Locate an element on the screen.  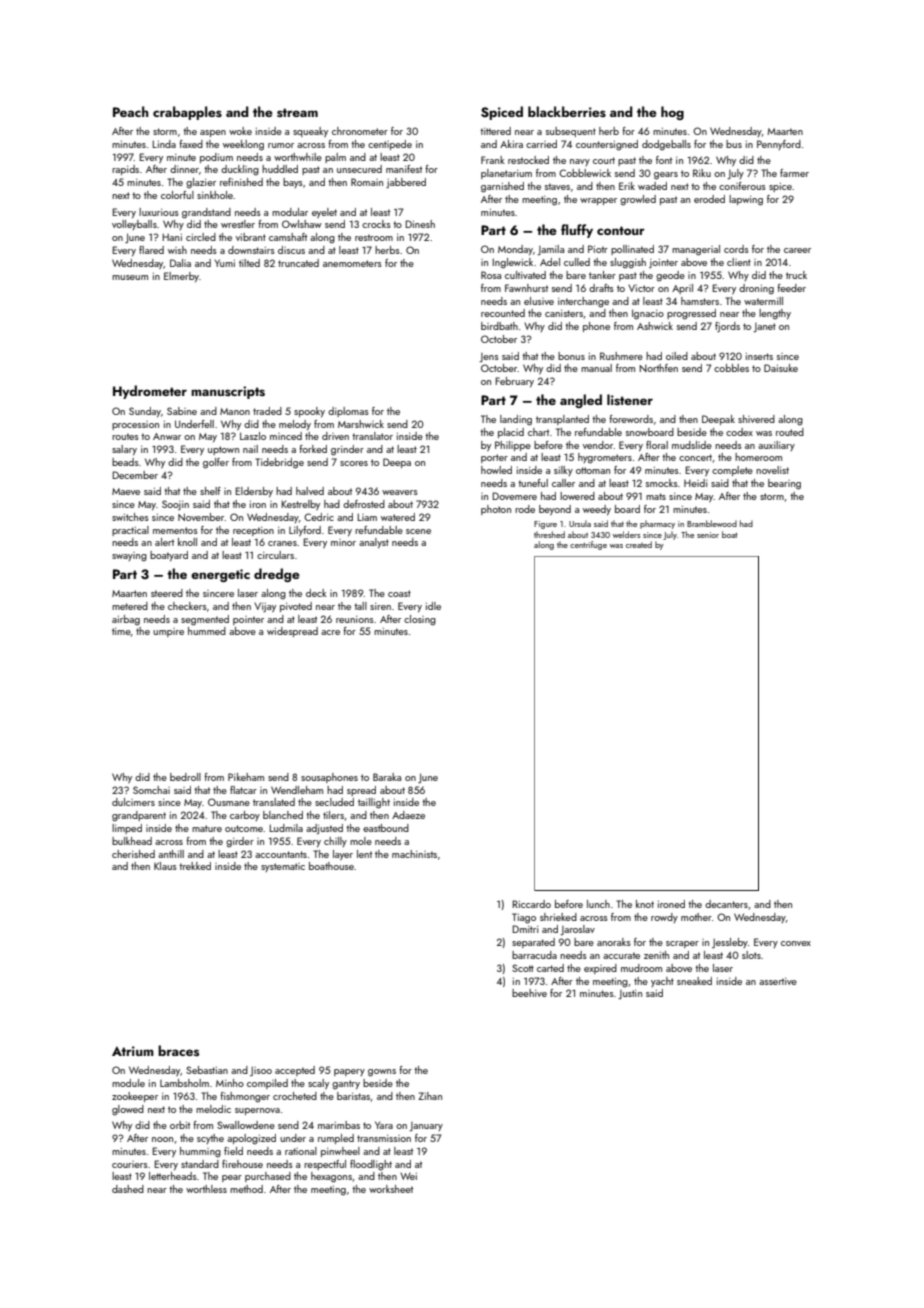
modular is located at coordinates (290, 212).
